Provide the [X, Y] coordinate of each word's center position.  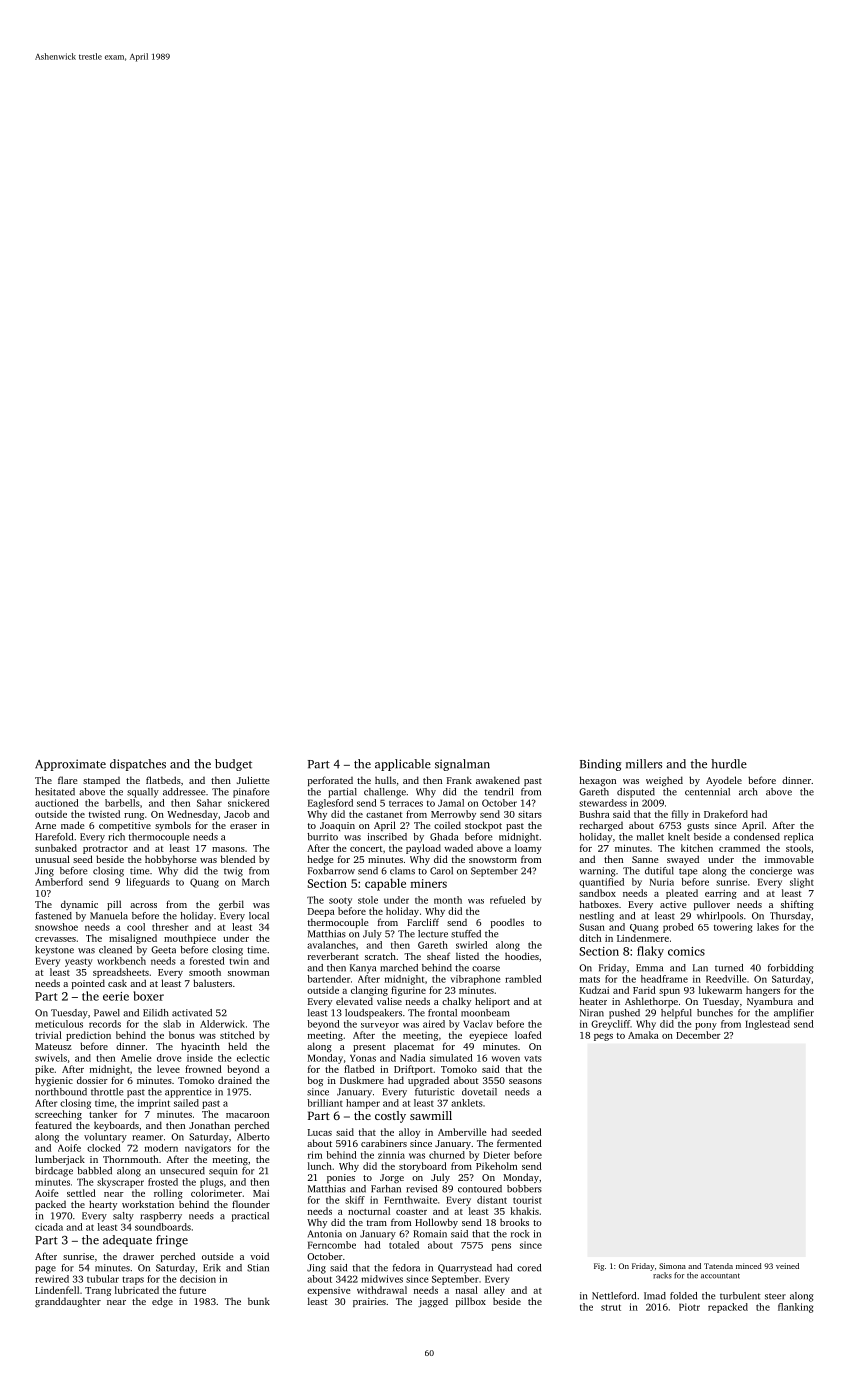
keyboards [116, 1126]
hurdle [729, 764]
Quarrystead [465, 1269]
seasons [525, 1081]
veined [787, 1266]
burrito [322, 837]
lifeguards [148, 883]
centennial [707, 792]
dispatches [138, 765]
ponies [341, 1178]
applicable [403, 765]
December [698, 1035]
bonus [182, 1035]
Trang [98, 1291]
